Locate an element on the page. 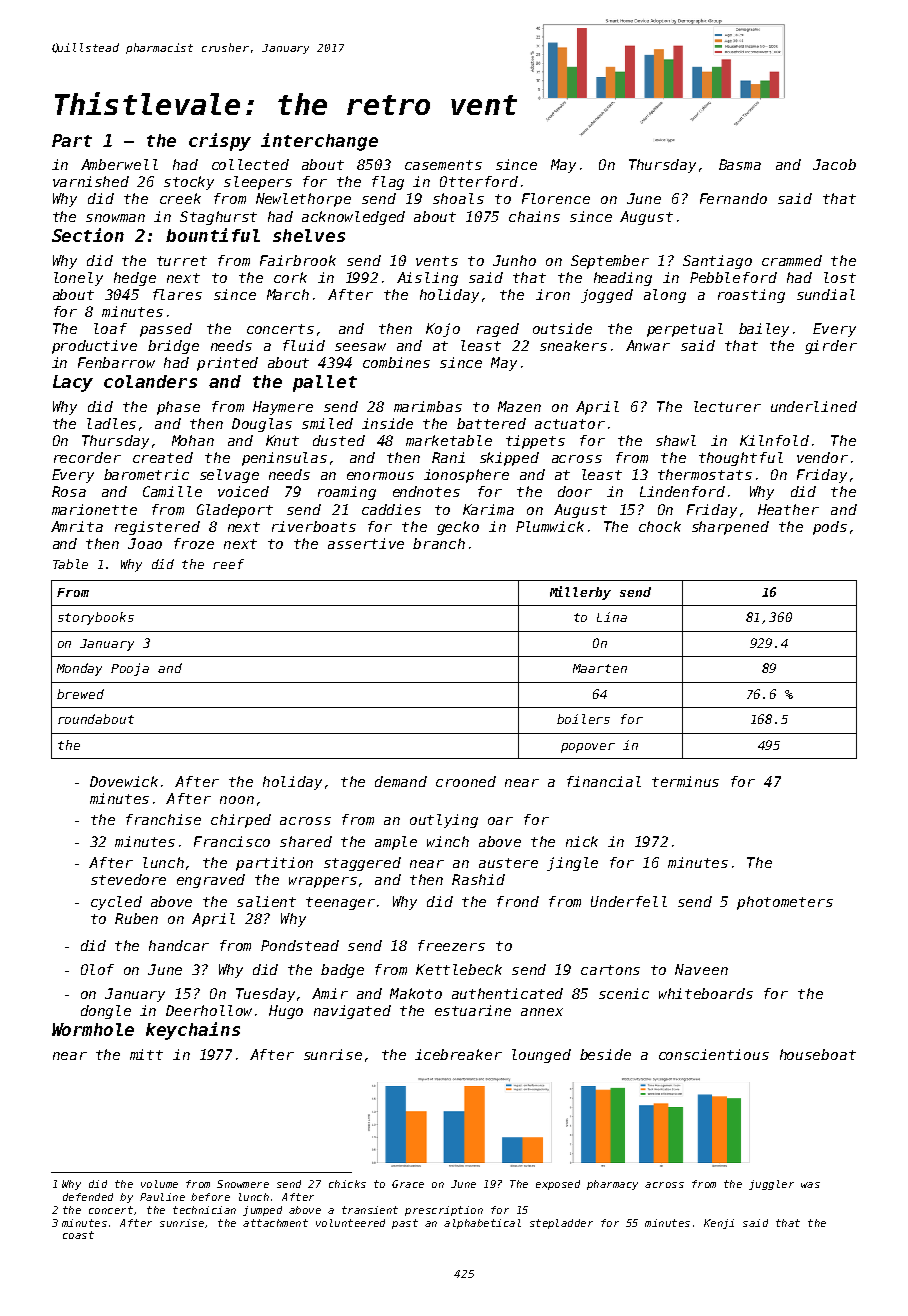 This document has width=908, height=1316. reef is located at coordinates (228, 564).
